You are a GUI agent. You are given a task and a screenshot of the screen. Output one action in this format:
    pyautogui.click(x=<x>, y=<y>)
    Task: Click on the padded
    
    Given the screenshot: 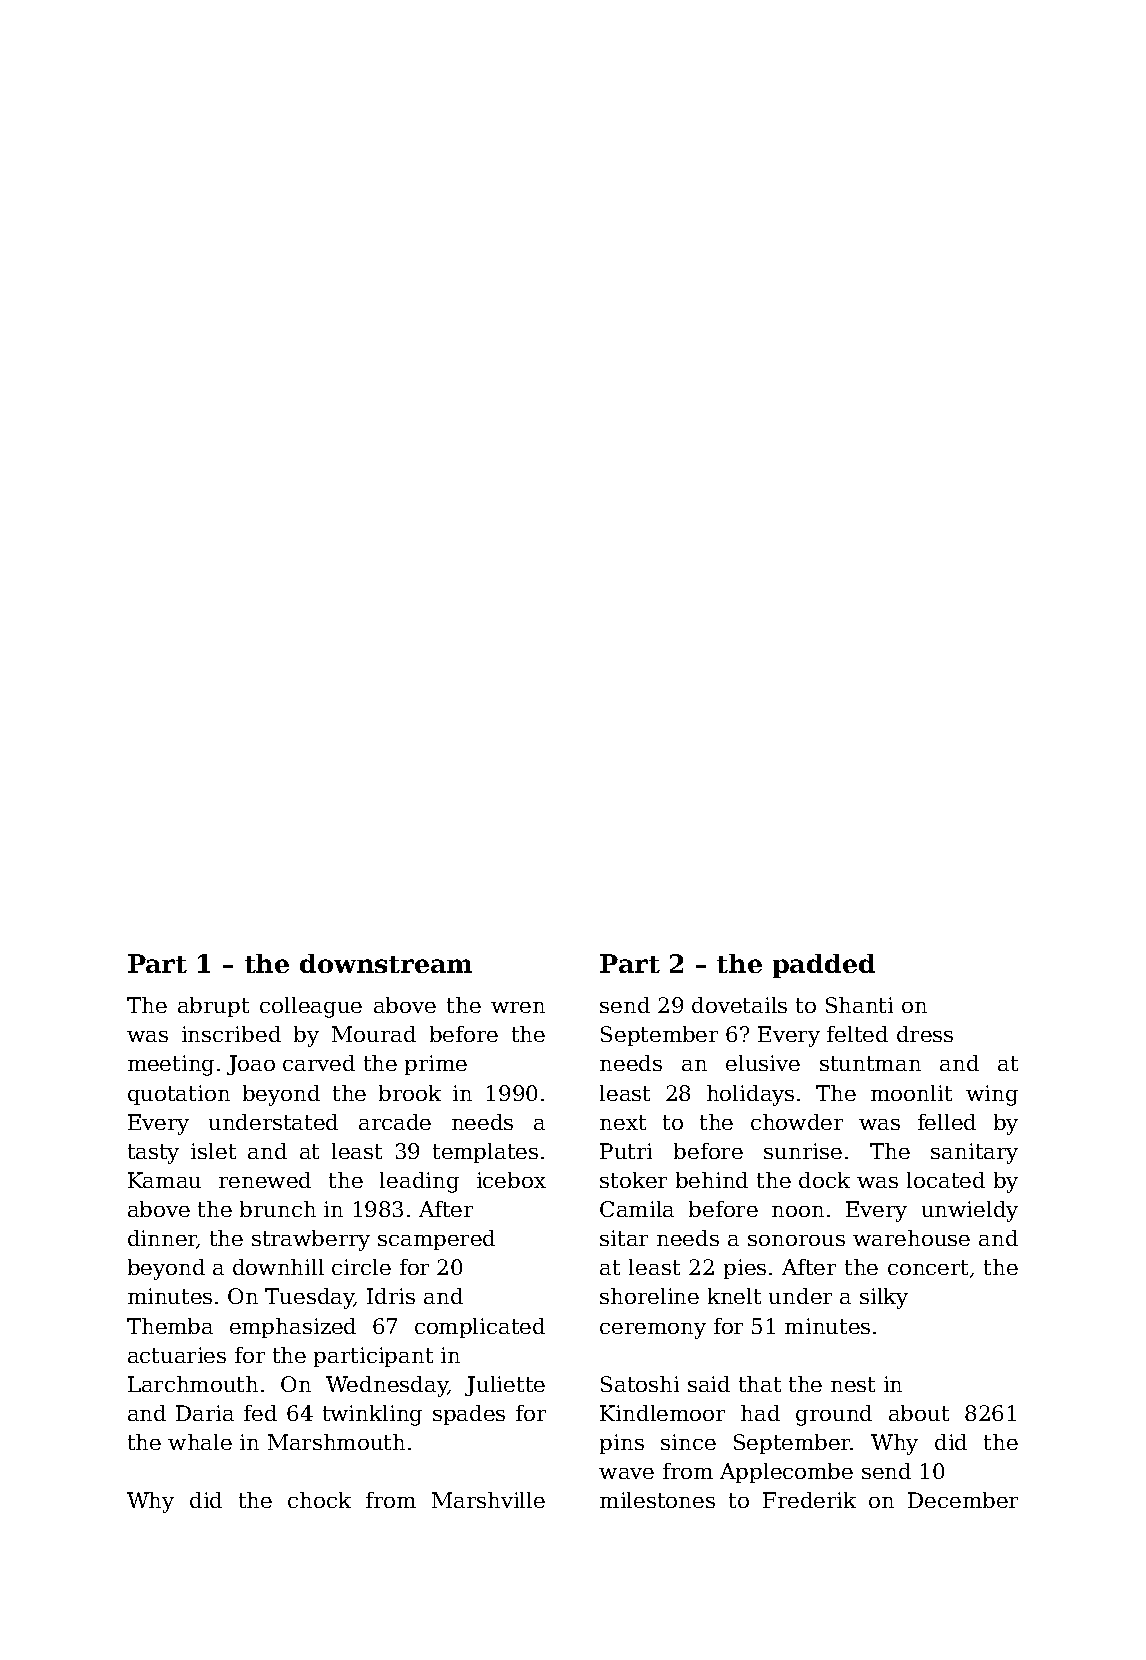 What is the action you would take?
    pyautogui.click(x=824, y=966)
